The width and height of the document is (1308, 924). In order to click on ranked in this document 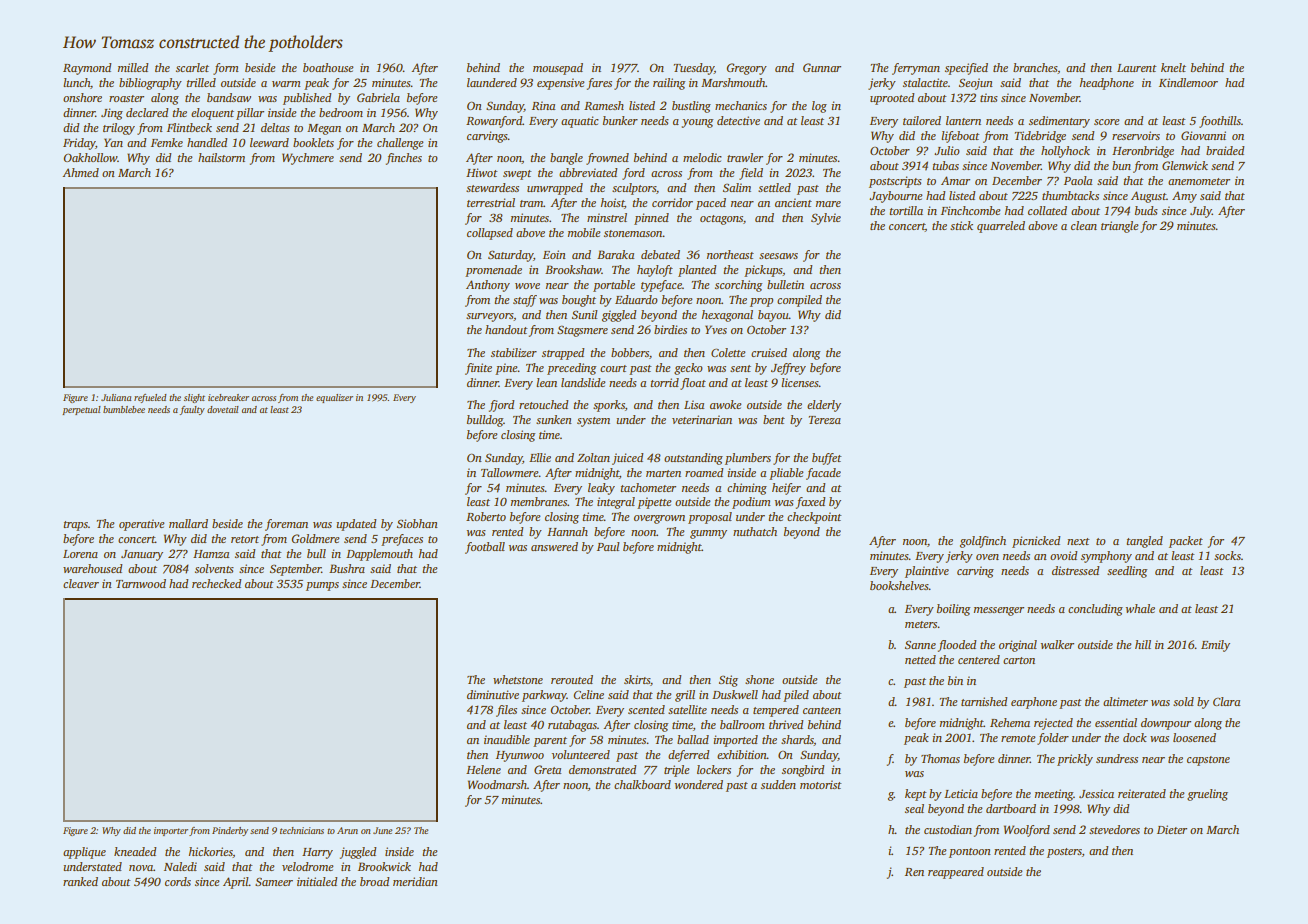, I will do `click(80, 881)`.
